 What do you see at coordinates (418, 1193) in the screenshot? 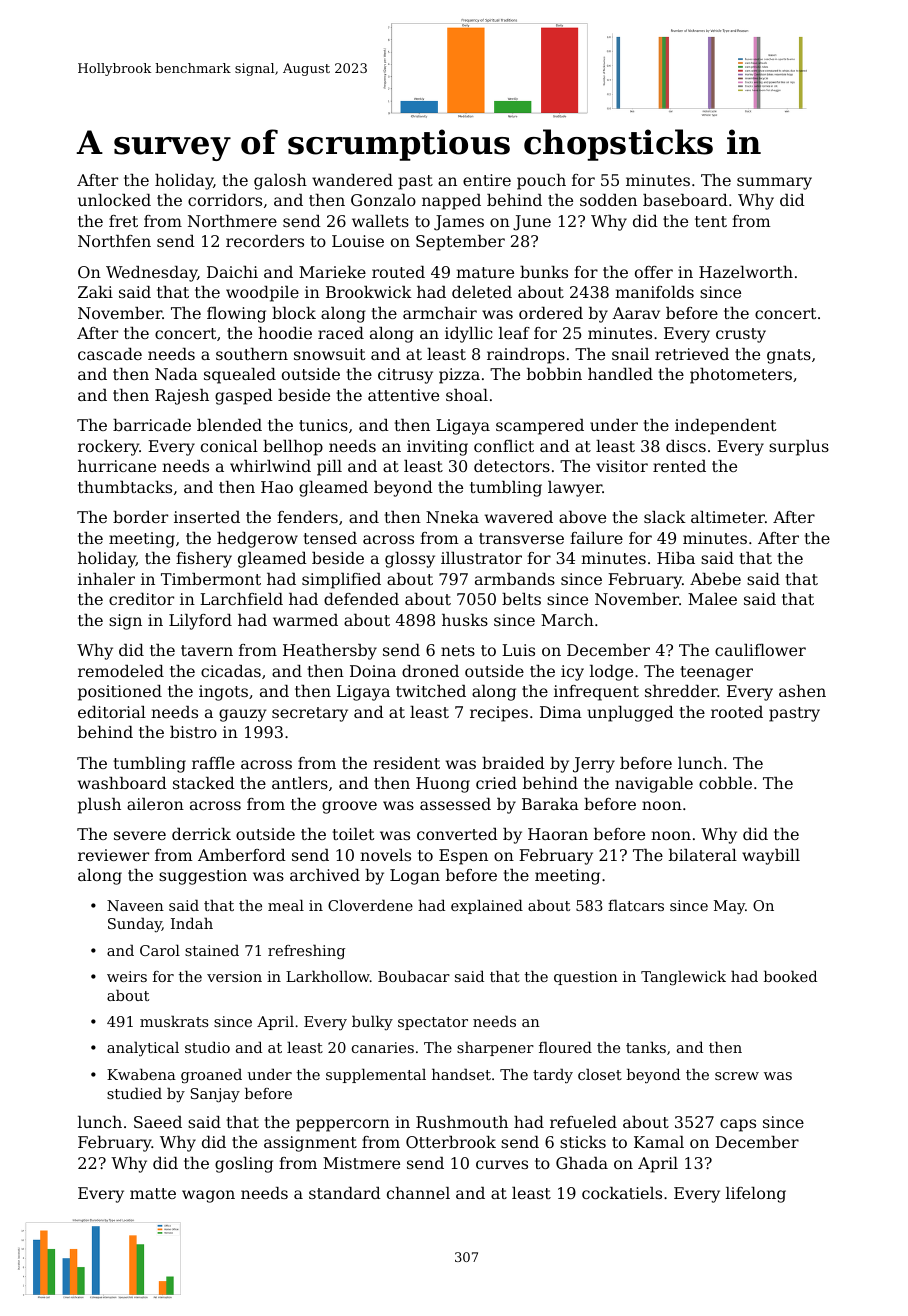
I see `channel` at bounding box center [418, 1193].
